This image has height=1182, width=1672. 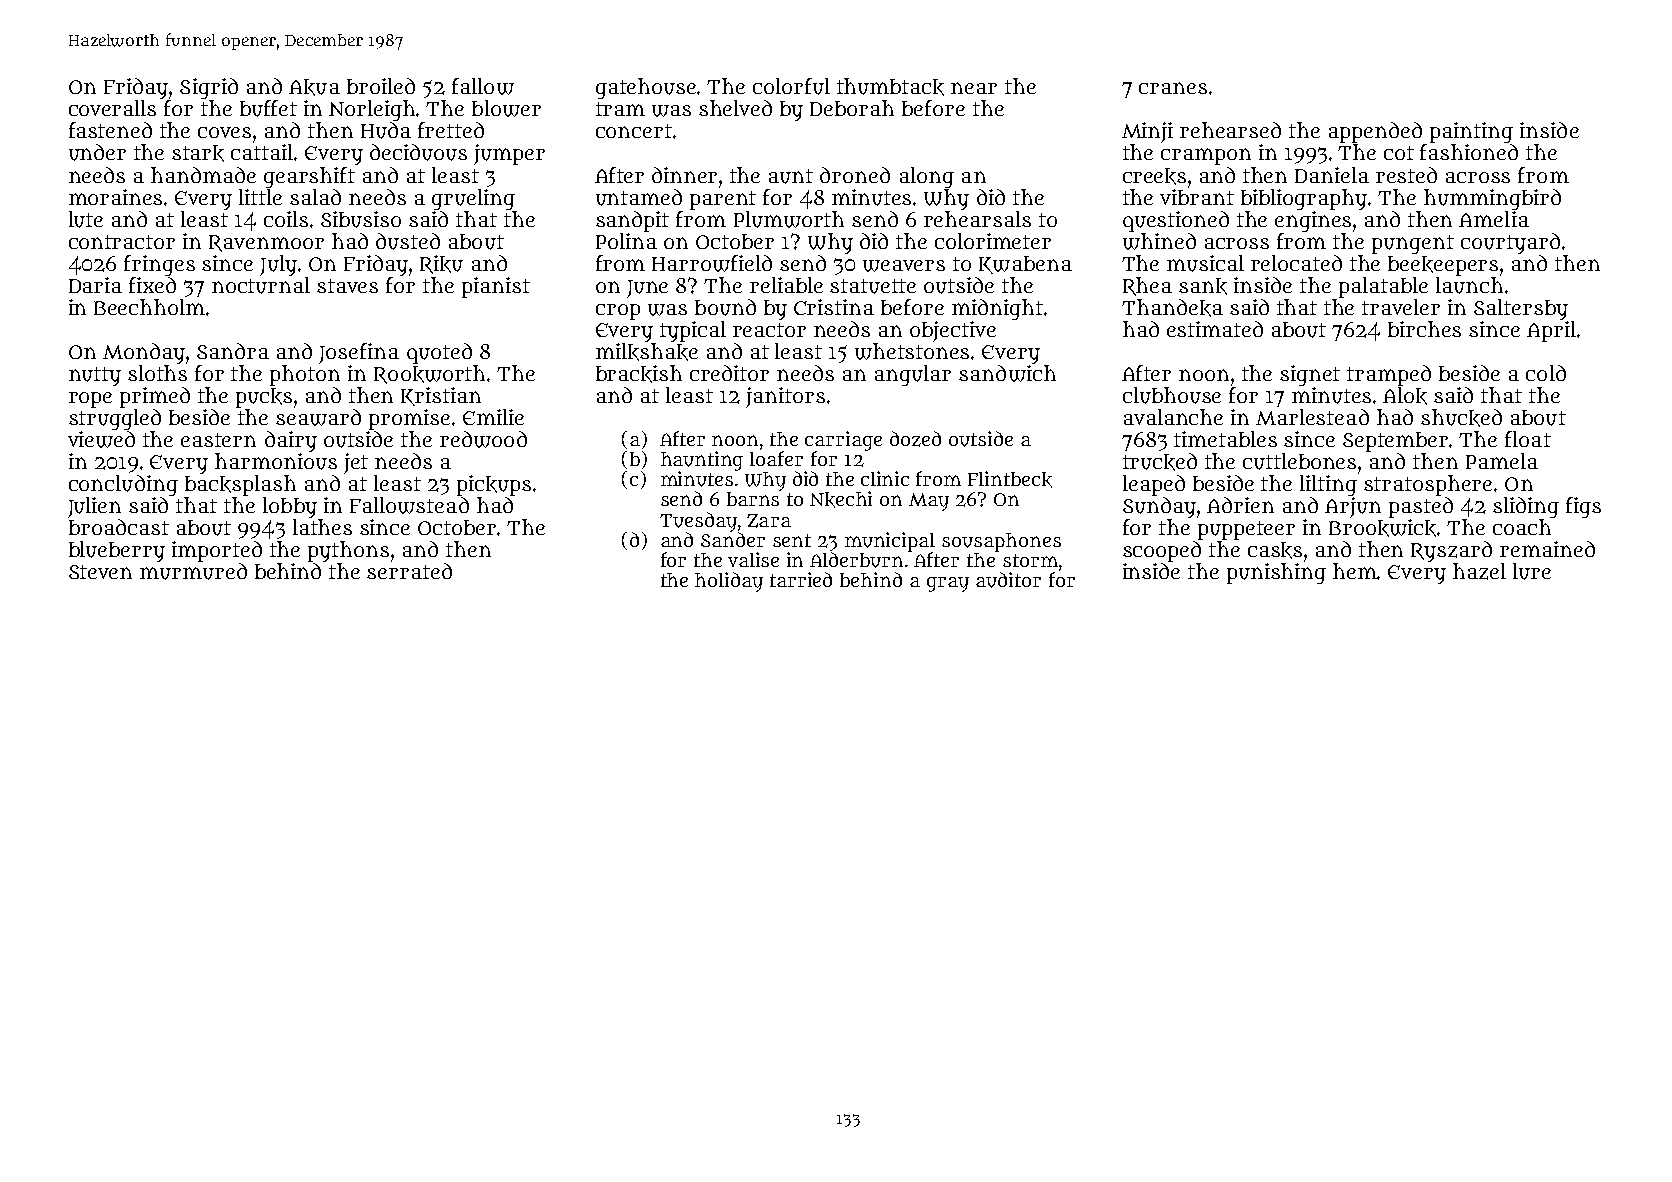 I want to click on Monday, so click(x=144, y=353).
